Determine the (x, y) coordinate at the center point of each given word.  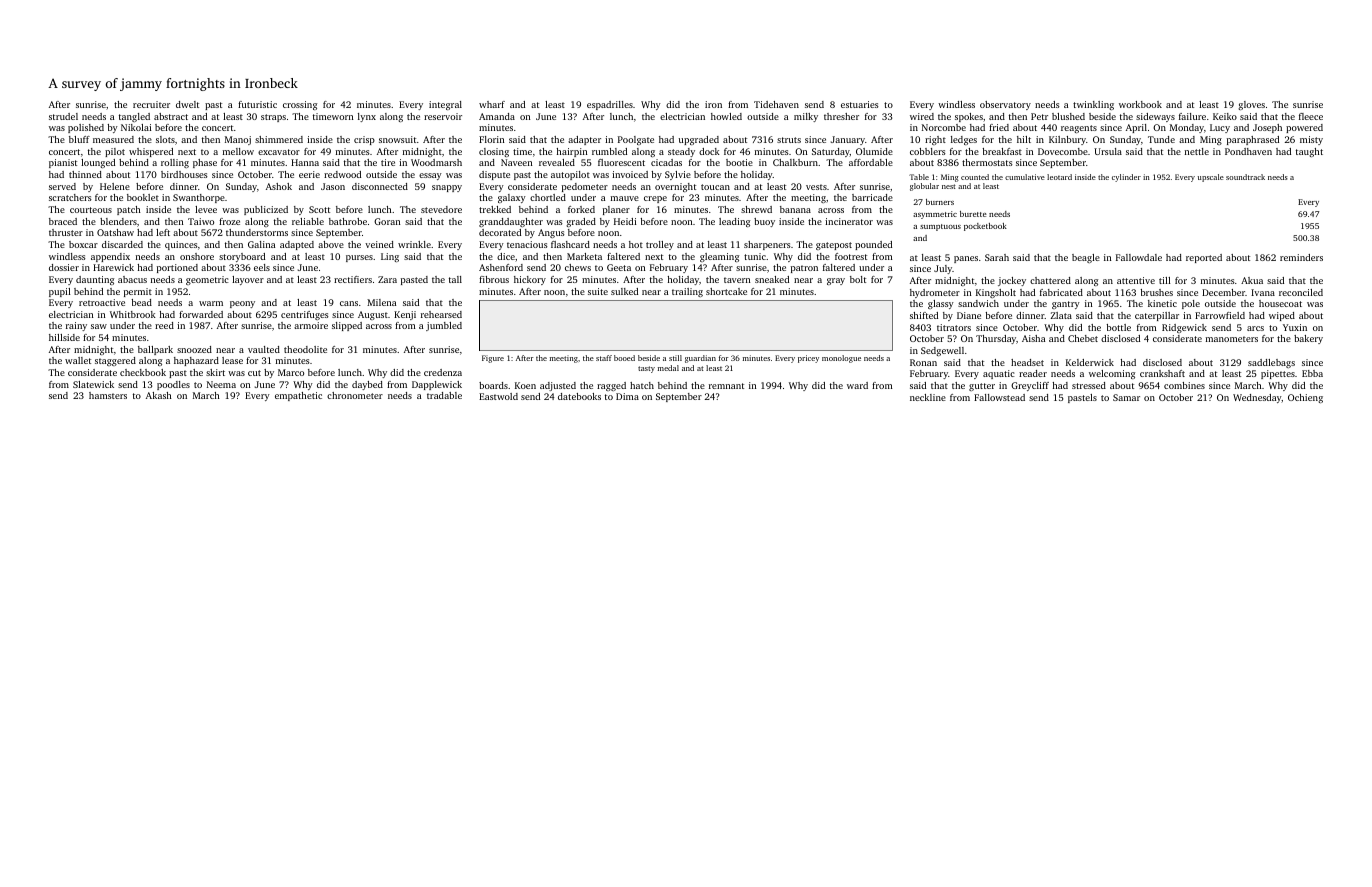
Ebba (1312, 373)
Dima (627, 396)
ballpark (155, 350)
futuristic (257, 104)
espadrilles (610, 105)
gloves (1251, 105)
